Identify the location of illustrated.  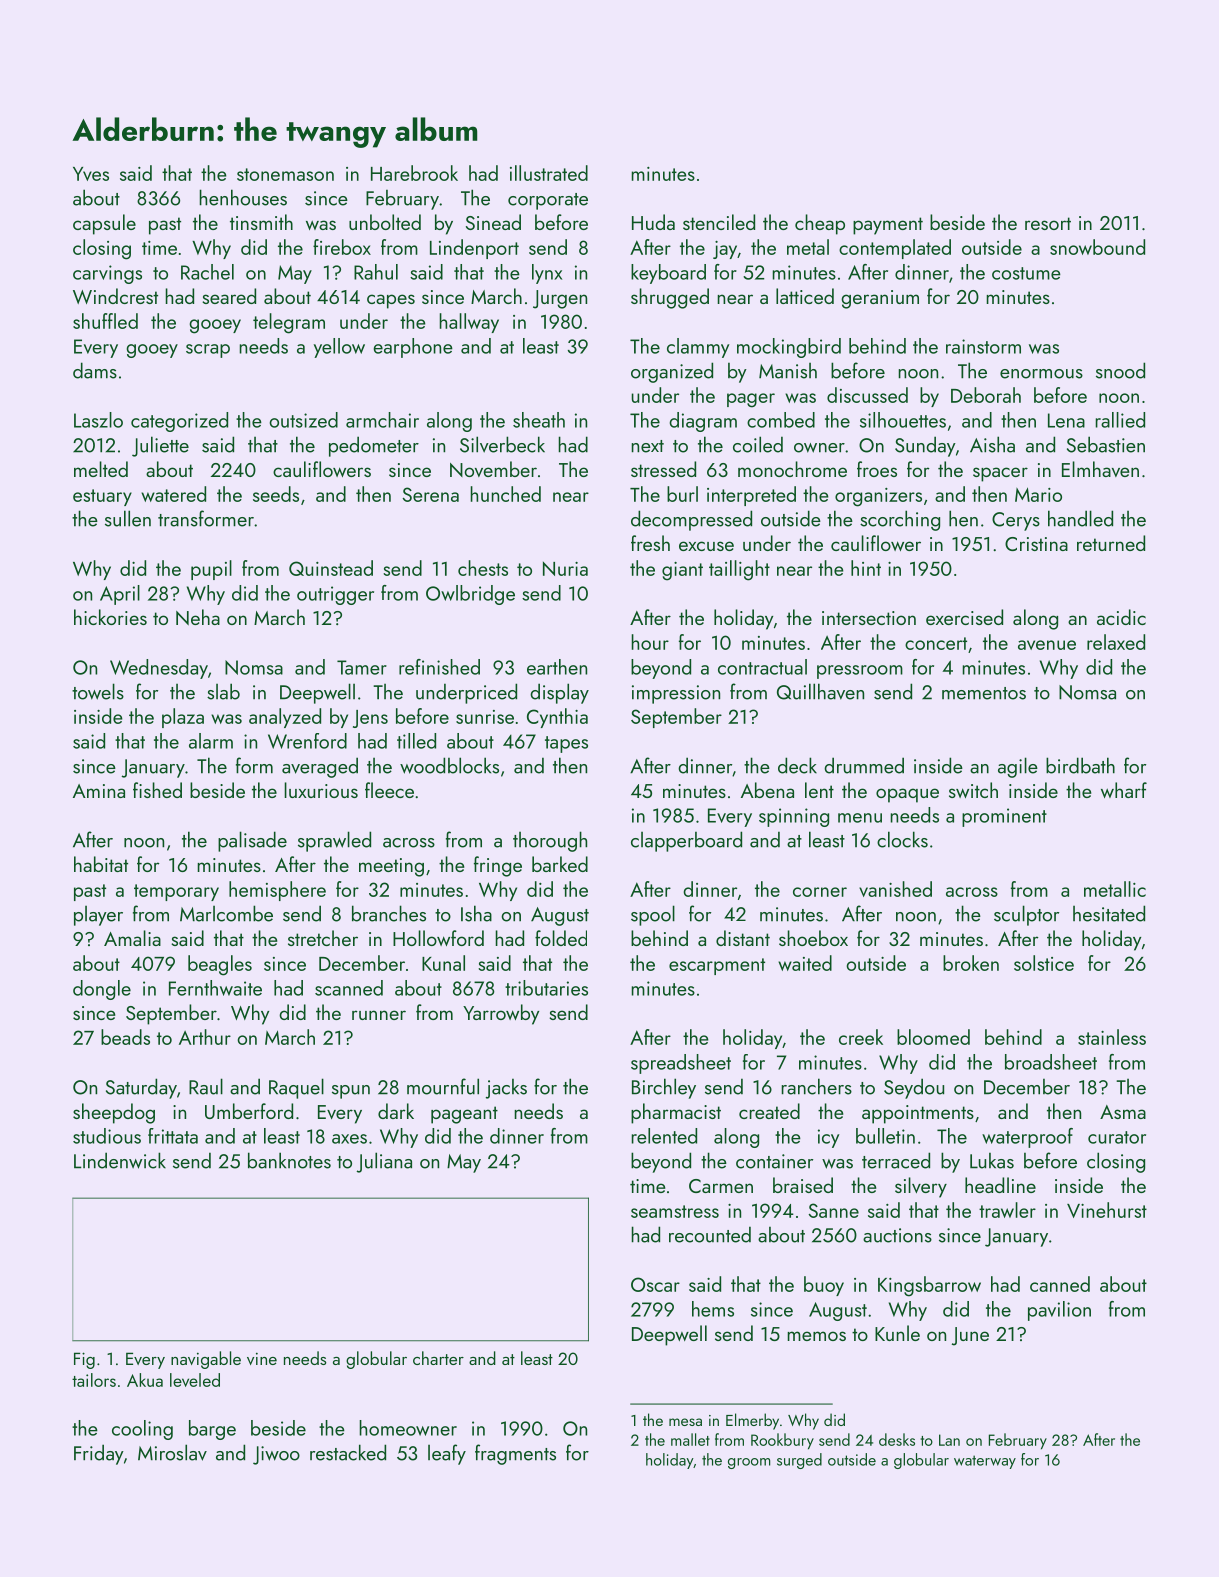
(549, 173).
